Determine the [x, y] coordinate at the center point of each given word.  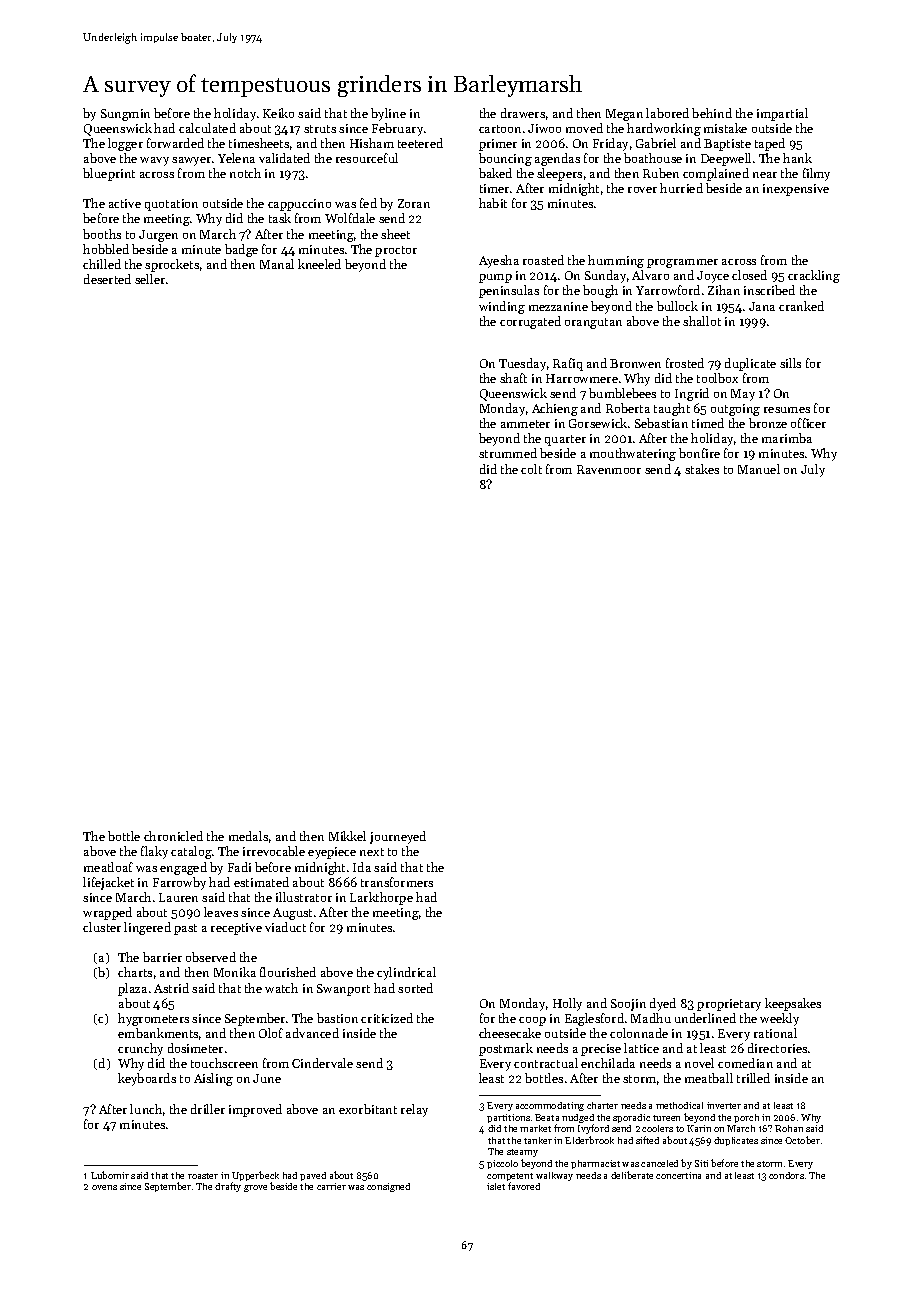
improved [255, 1110]
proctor [396, 251]
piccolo [502, 1164]
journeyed [398, 837]
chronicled [173, 836]
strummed [508, 453]
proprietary [729, 1005]
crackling [814, 276]
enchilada [608, 1063]
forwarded [175, 143]
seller [150, 279]
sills [790, 363]
